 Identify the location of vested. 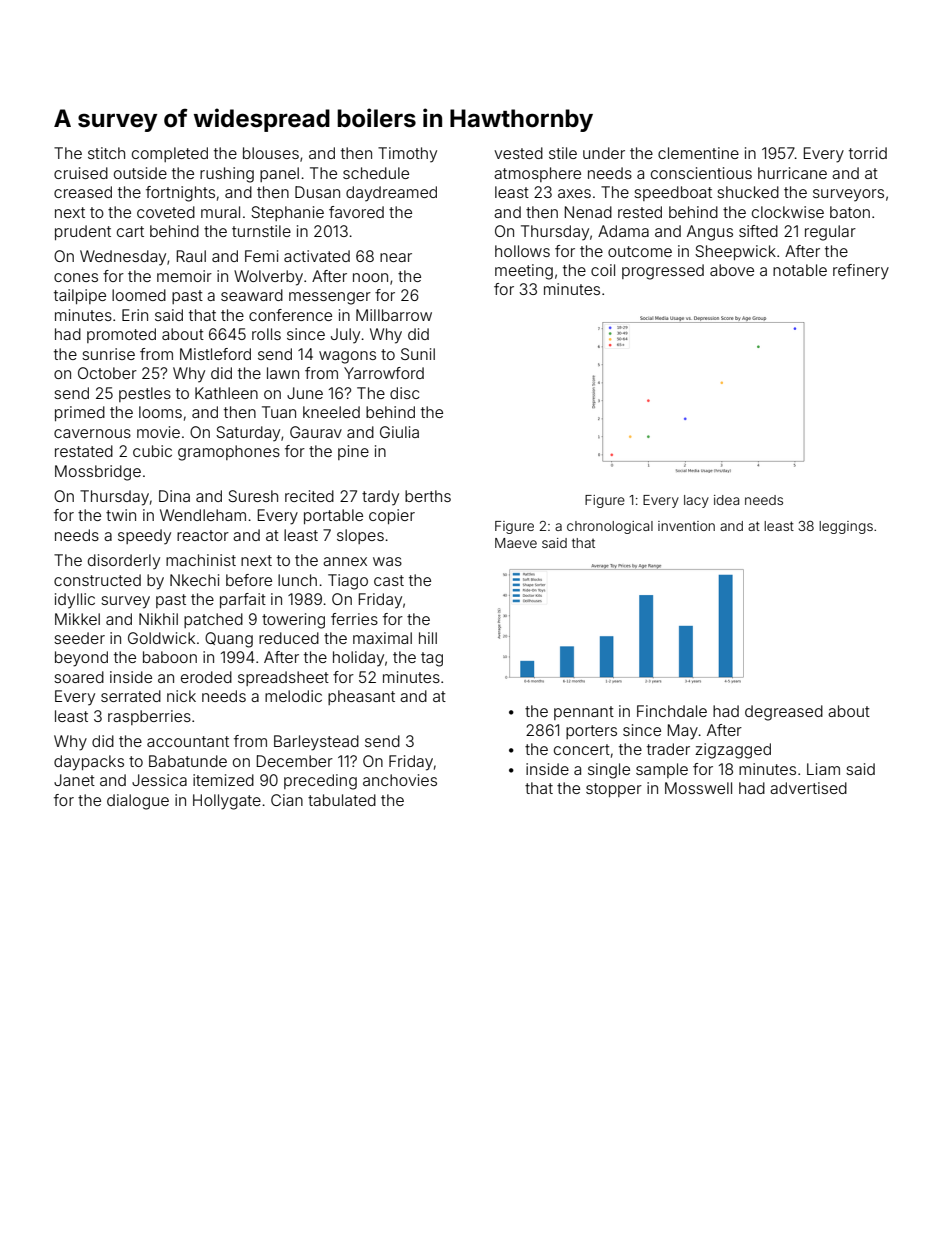
(518, 153).
